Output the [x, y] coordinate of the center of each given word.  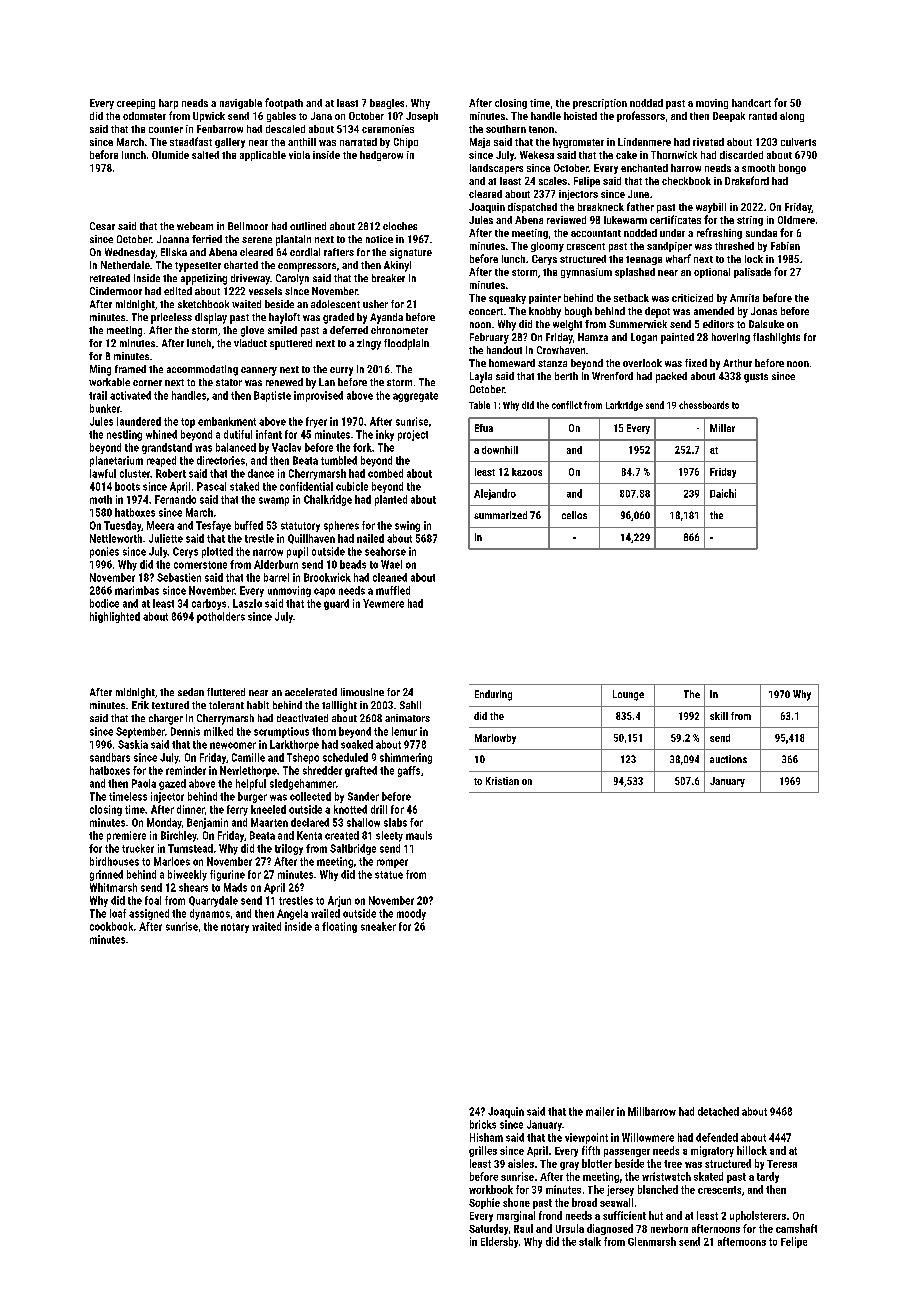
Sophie [484, 1203]
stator [229, 382]
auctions [728, 759]
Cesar [102, 226]
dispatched [532, 208]
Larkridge [624, 406]
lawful [103, 473]
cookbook [111, 926]
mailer [600, 1111]
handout [504, 350]
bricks [483, 1124]
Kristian [502, 781]
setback [631, 298]
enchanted [644, 168]
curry [341, 371]
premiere [126, 836]
